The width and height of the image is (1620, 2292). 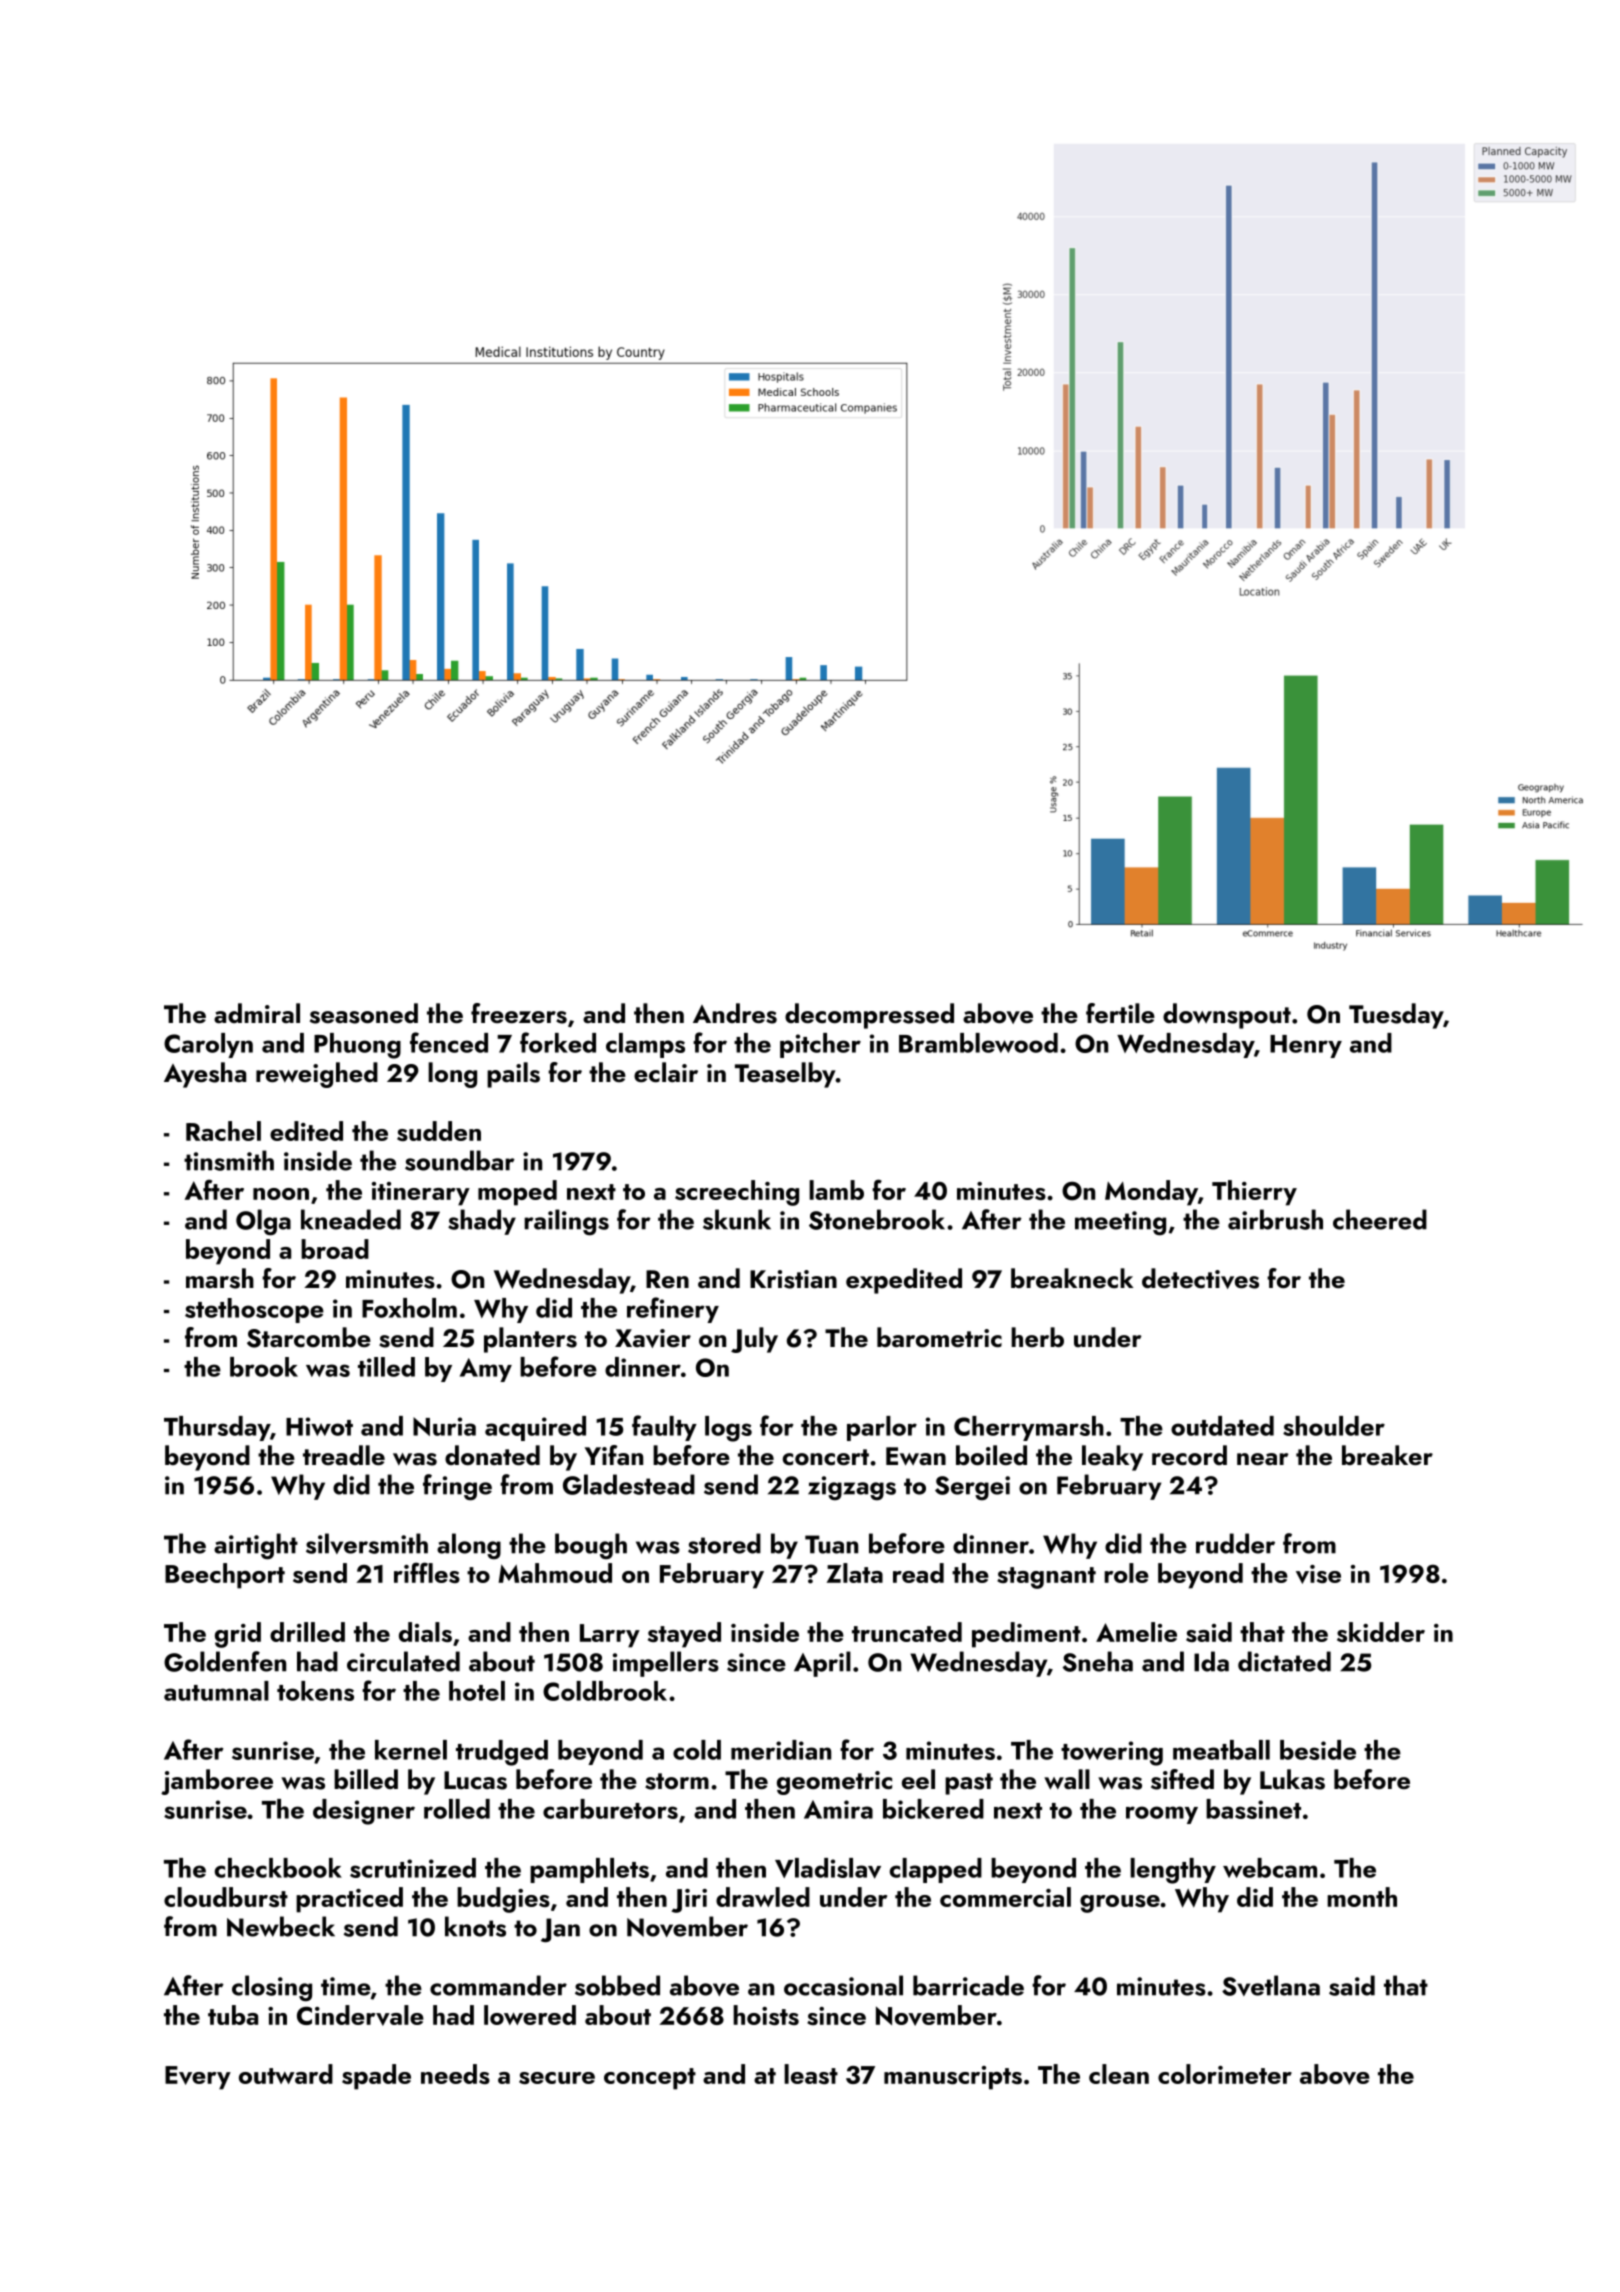 I want to click on time, so click(x=345, y=1986).
